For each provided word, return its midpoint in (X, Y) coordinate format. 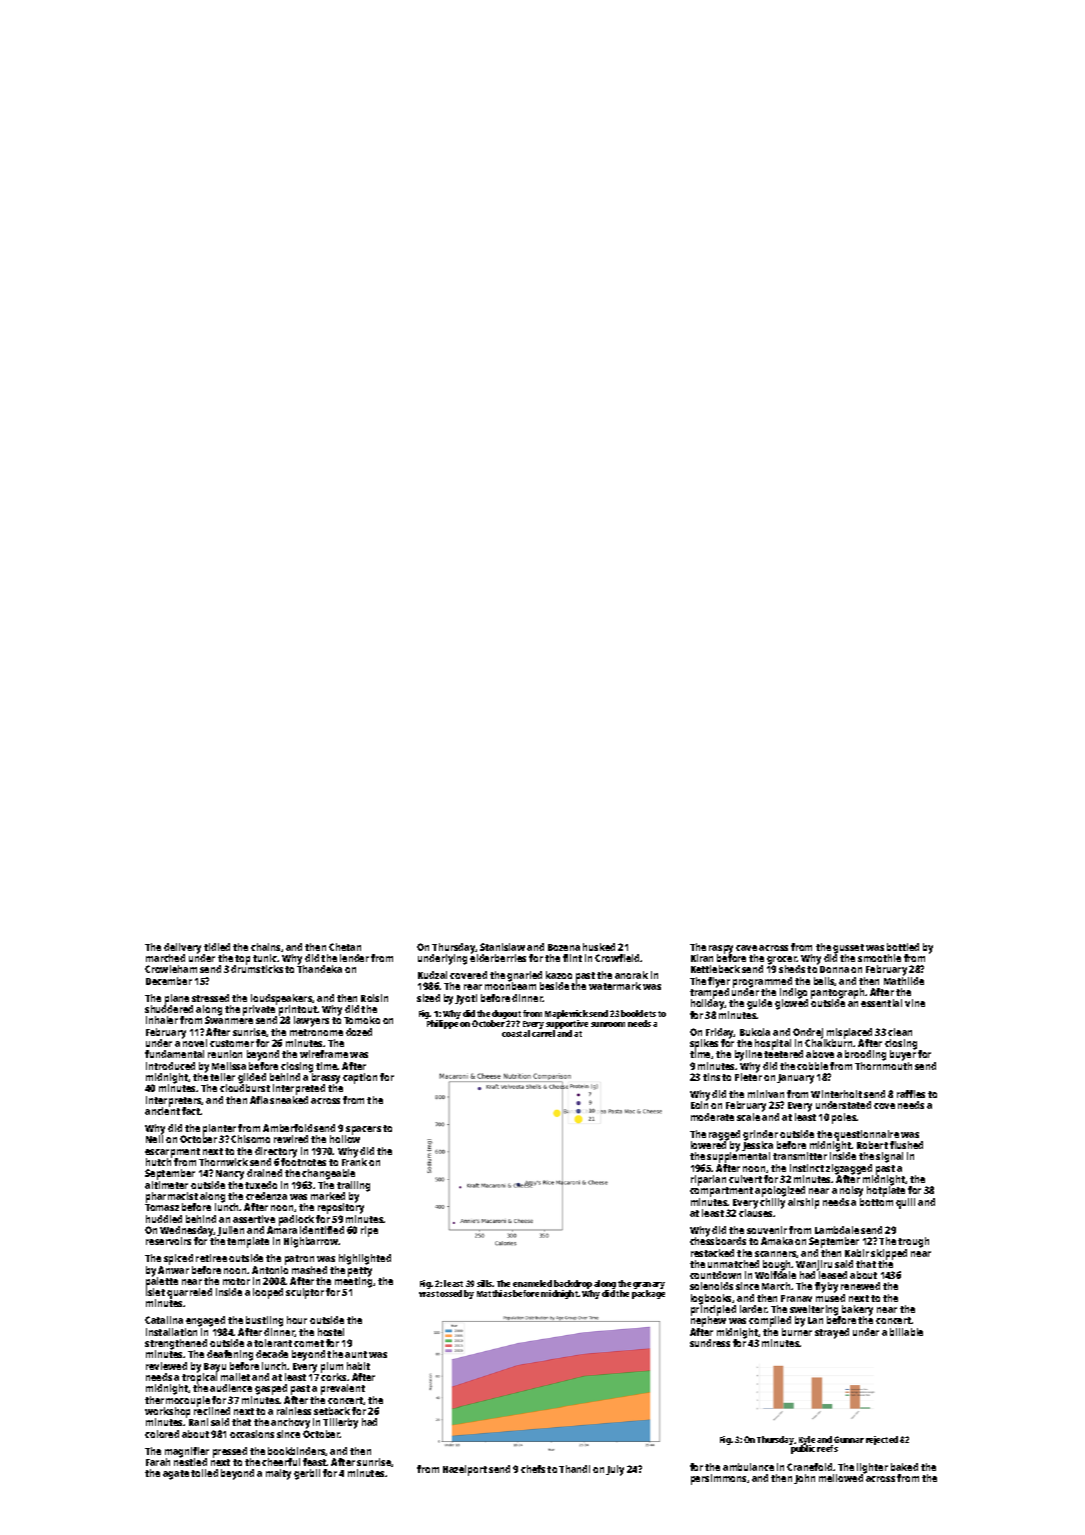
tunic (265, 958)
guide (759, 1004)
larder (753, 1309)
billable (906, 1332)
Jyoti (466, 999)
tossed (449, 1293)
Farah (158, 1462)
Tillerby (340, 1423)
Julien (230, 1231)
